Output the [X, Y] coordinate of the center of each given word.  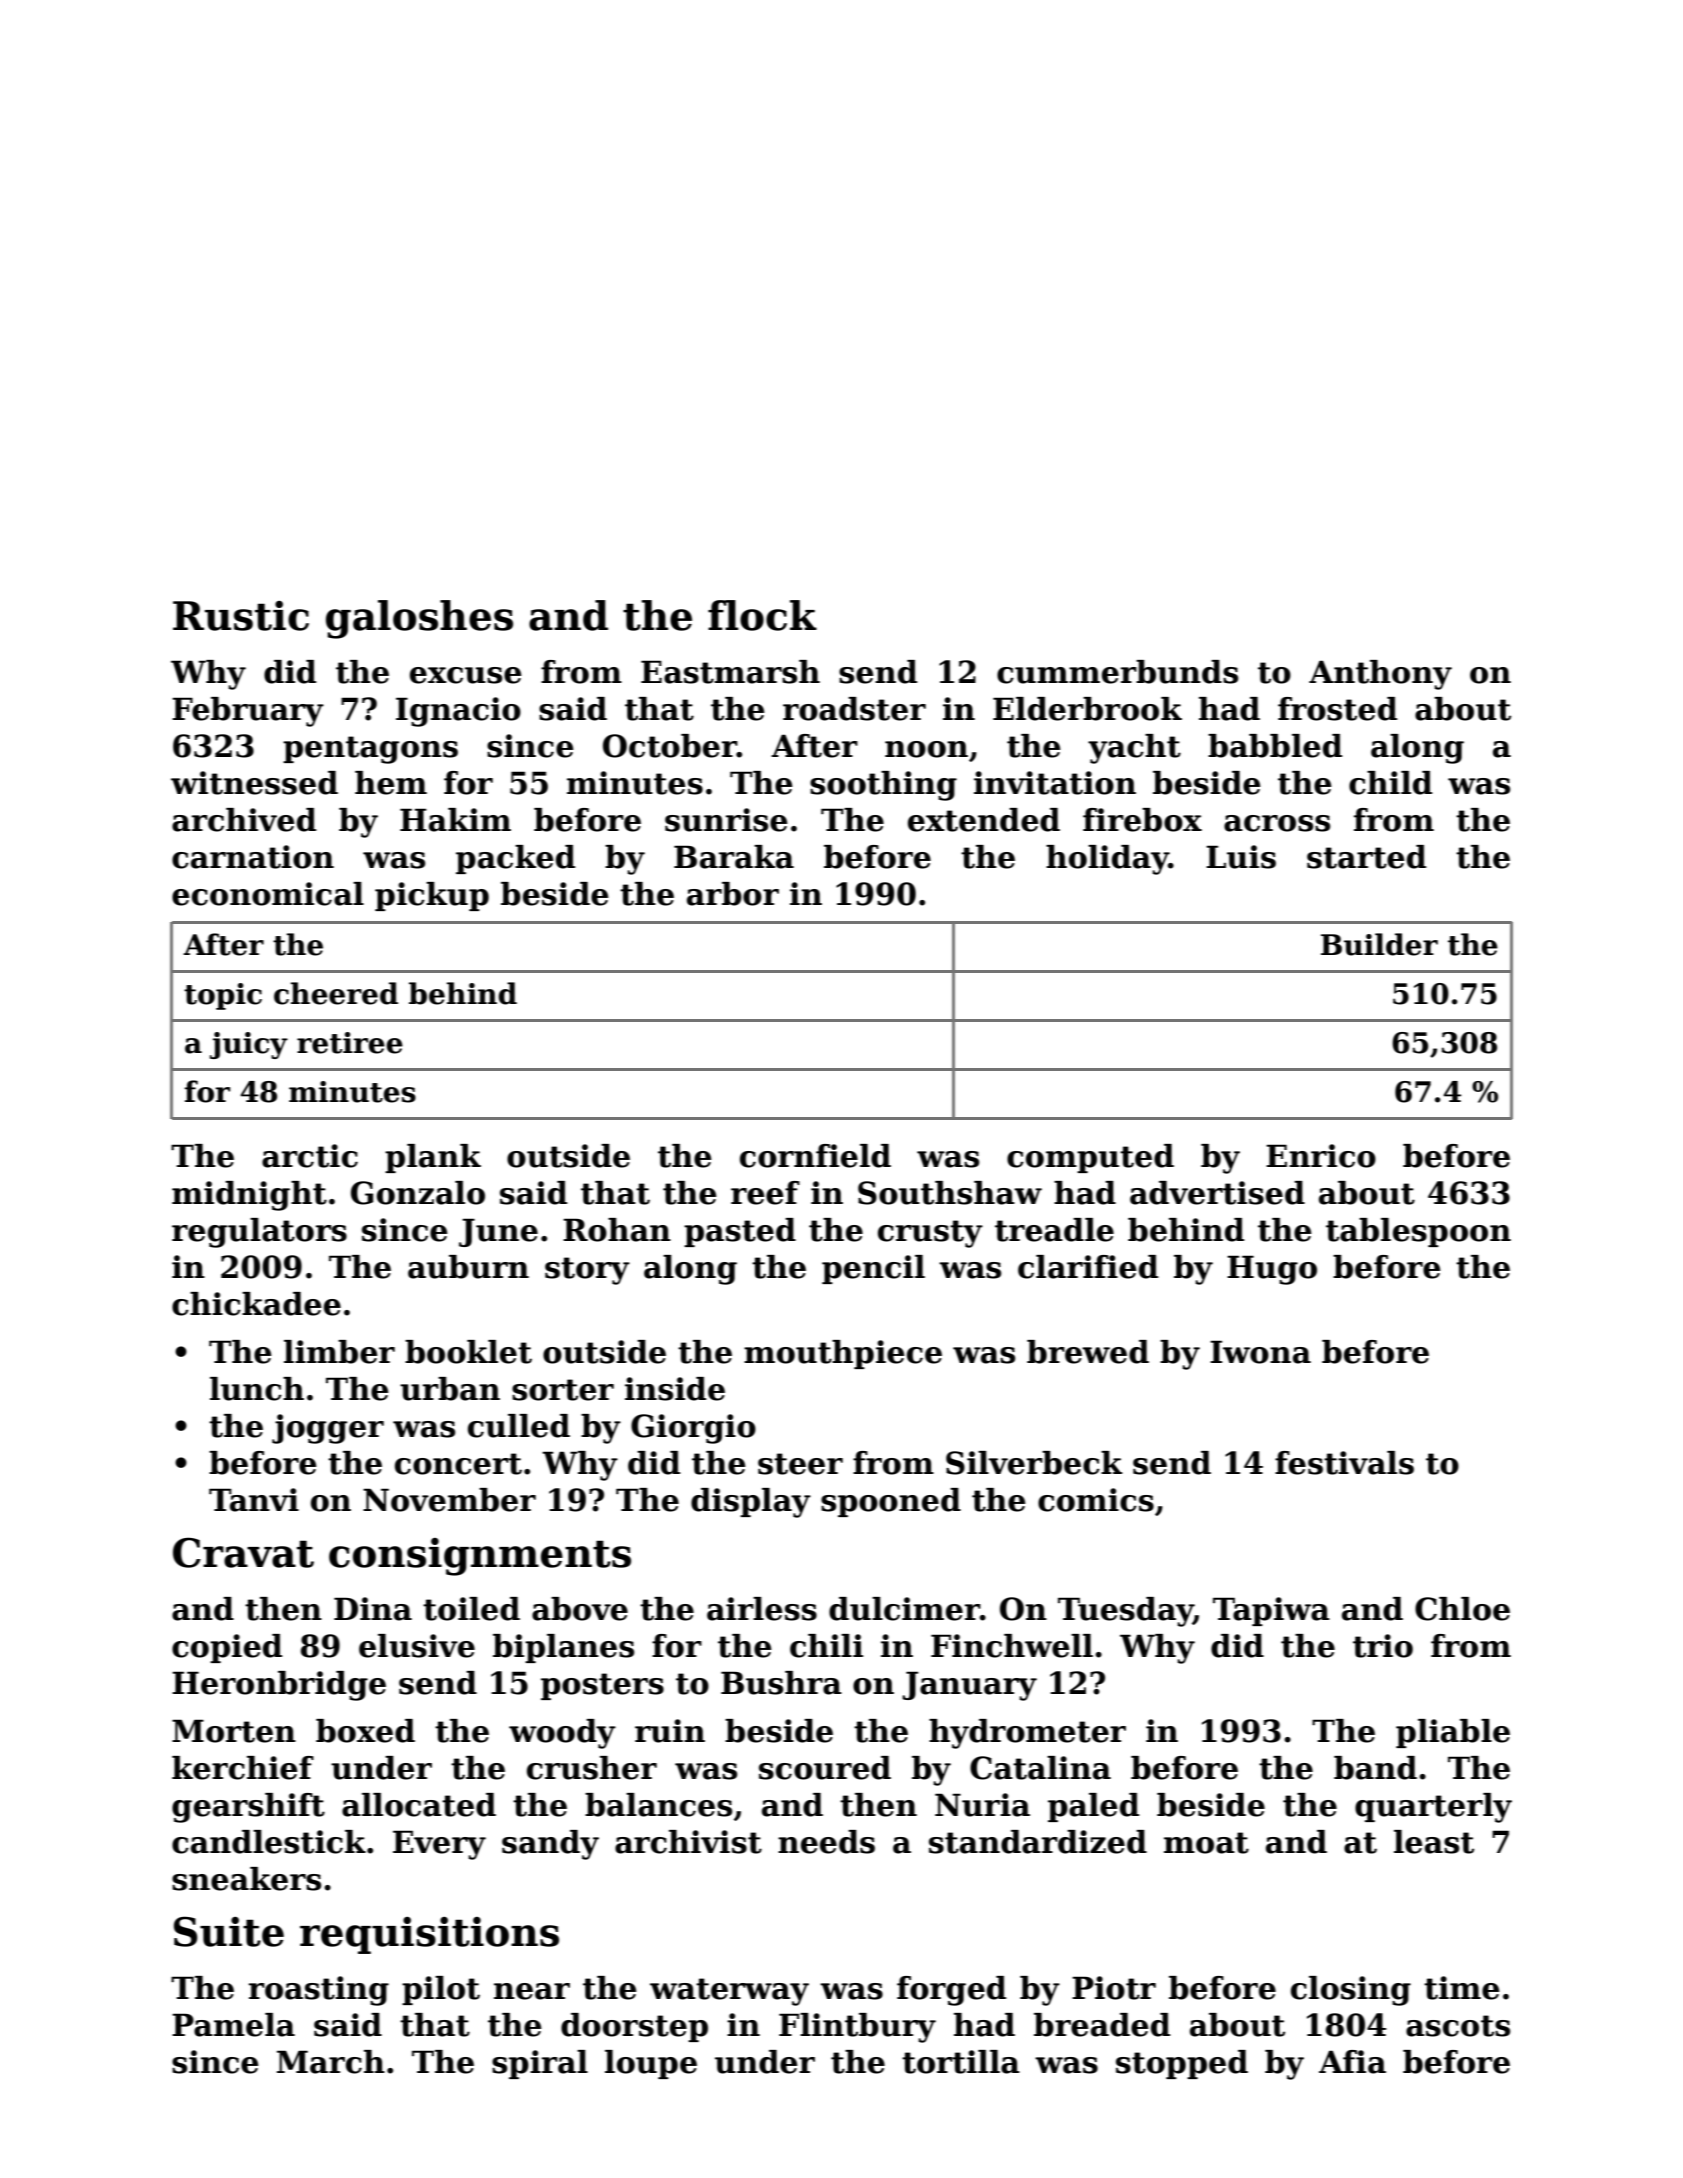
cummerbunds [1117, 672]
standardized [1038, 1842]
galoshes [419, 619]
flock [762, 615]
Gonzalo [418, 1193]
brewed [1088, 1352]
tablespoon [1418, 1232]
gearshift [248, 1808]
